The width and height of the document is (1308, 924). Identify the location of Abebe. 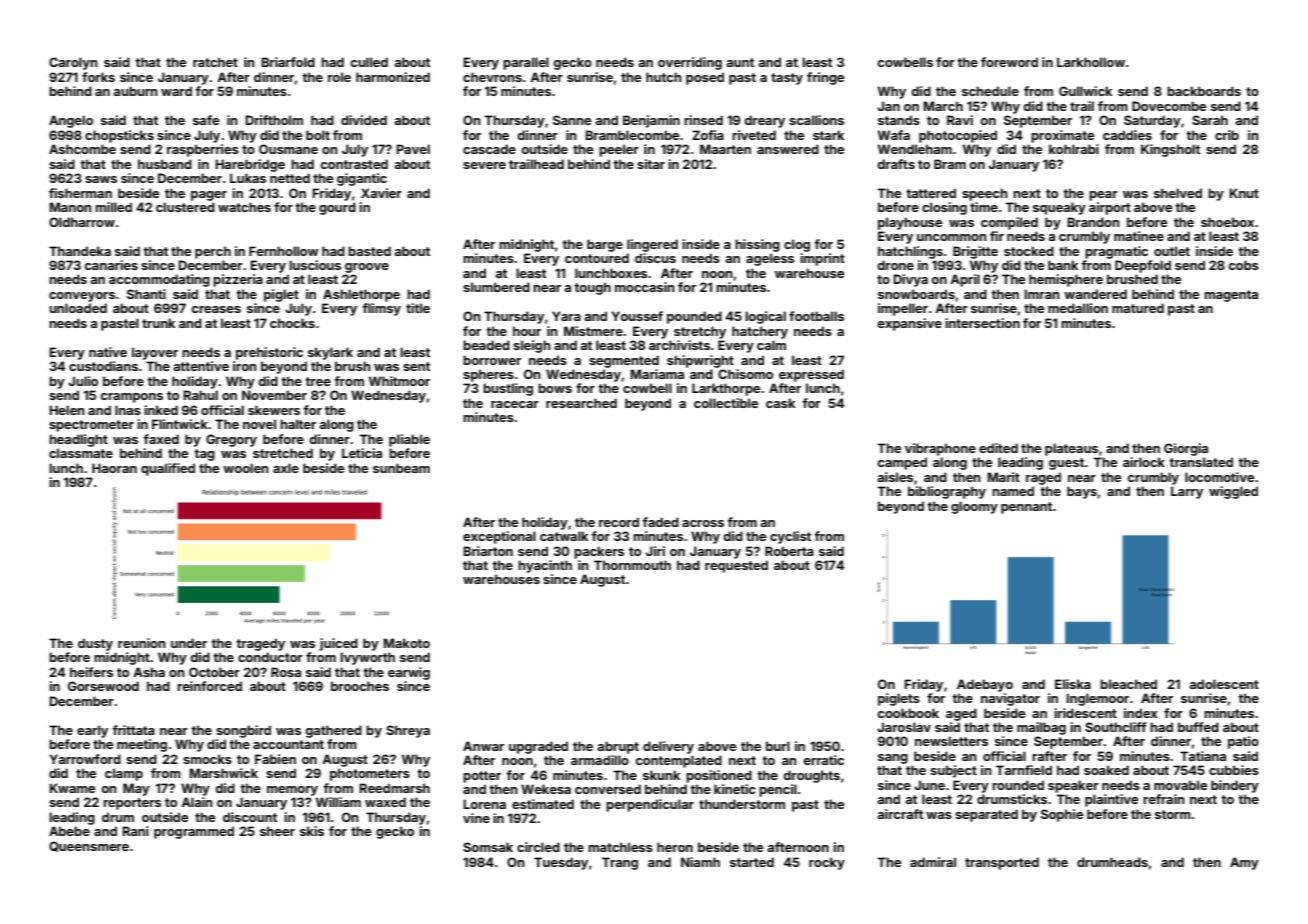
(69, 831).
